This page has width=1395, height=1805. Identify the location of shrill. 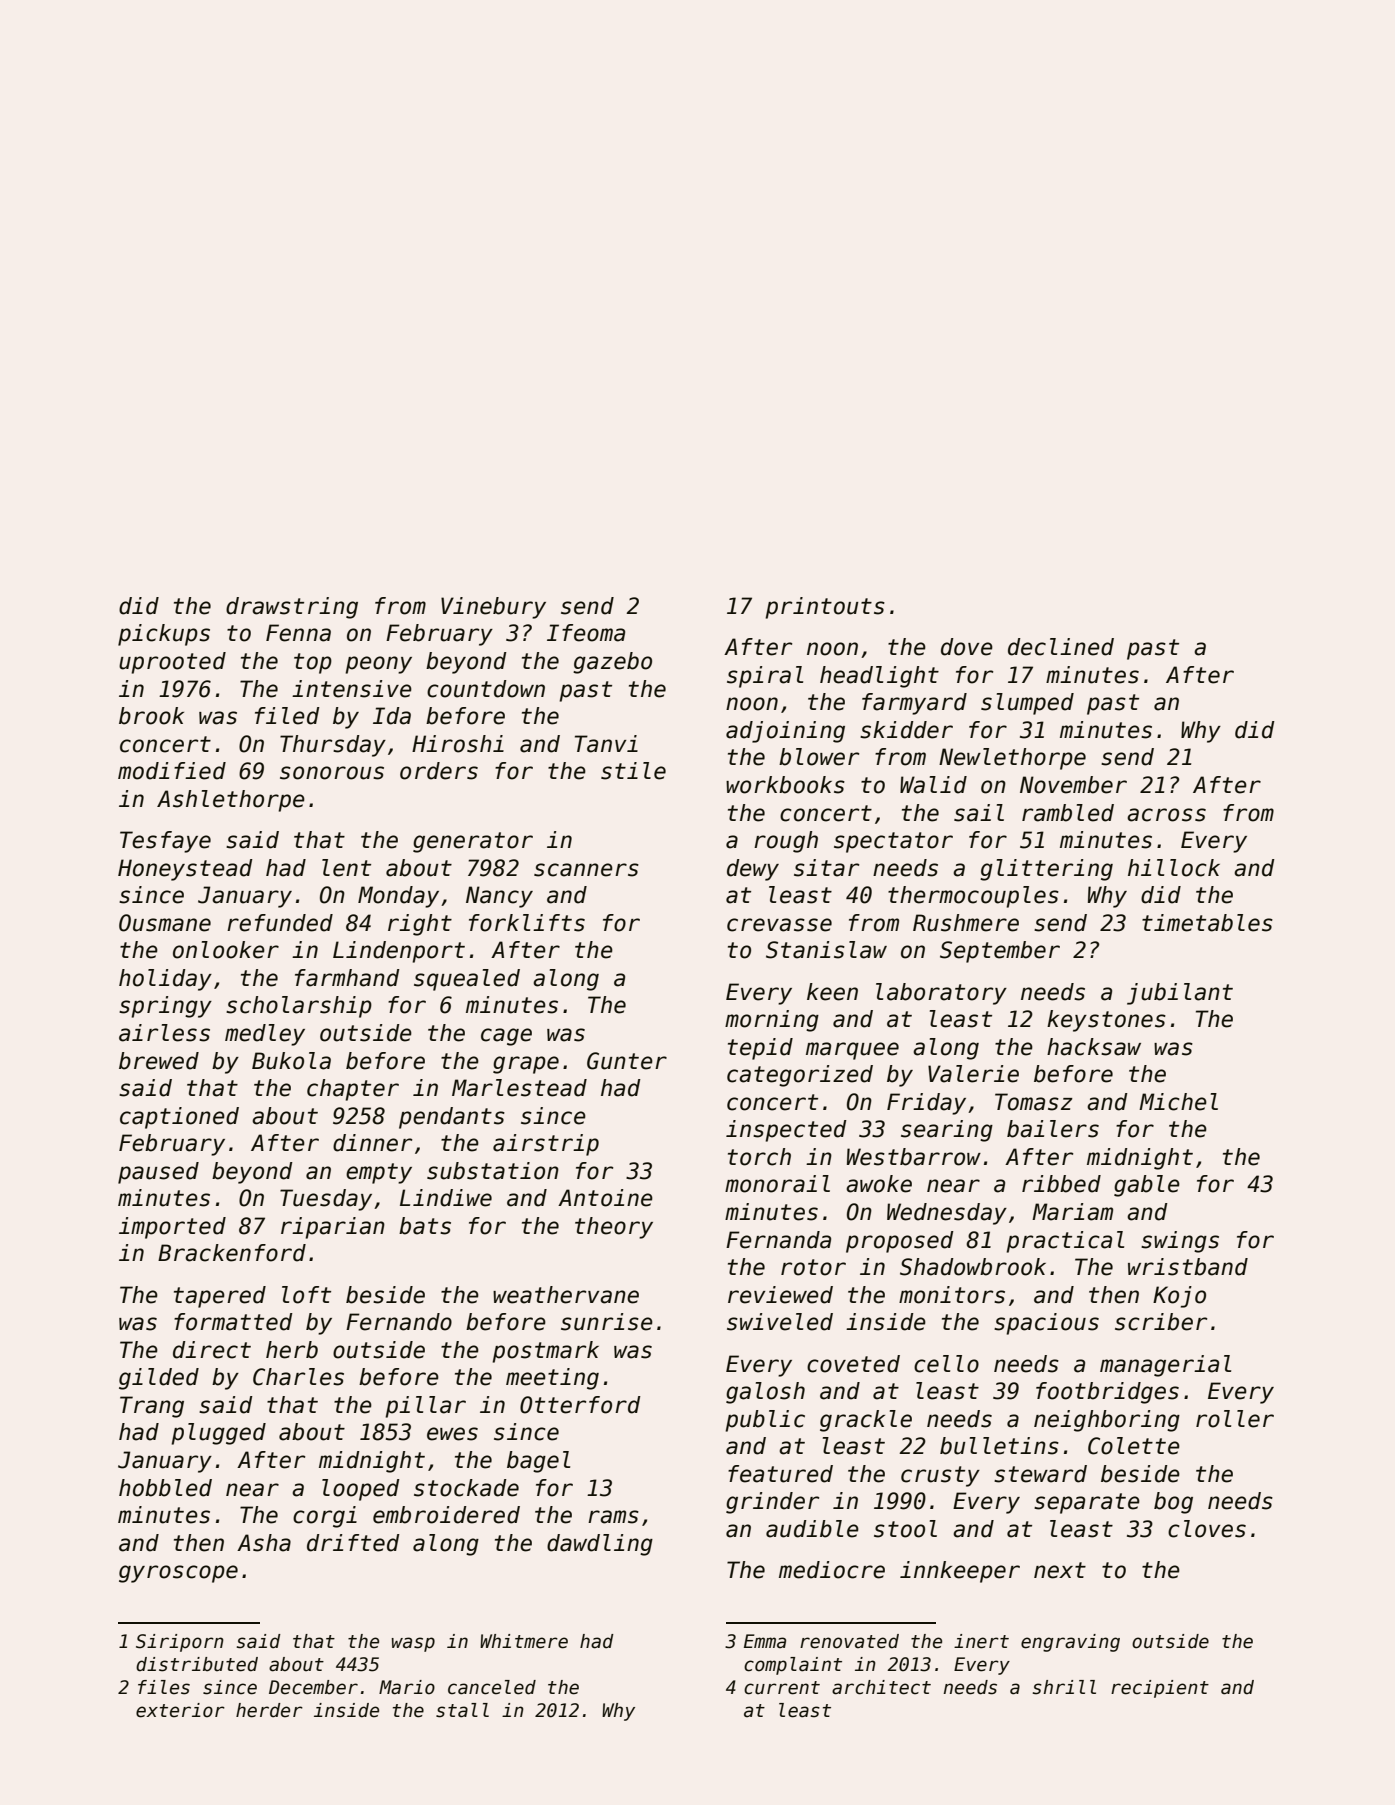
(1064, 1687).
